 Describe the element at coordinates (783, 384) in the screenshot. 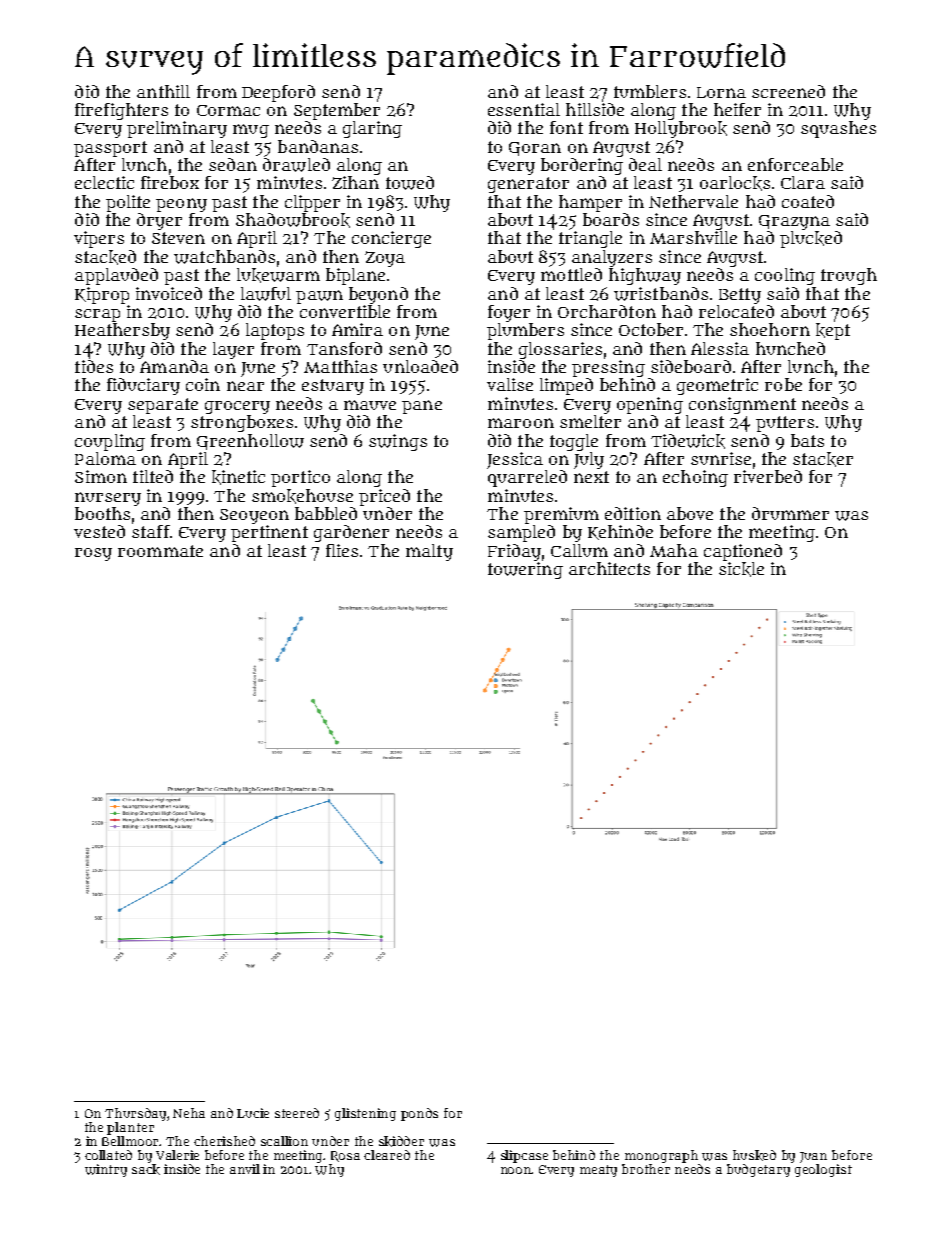

I see `robe` at that location.
